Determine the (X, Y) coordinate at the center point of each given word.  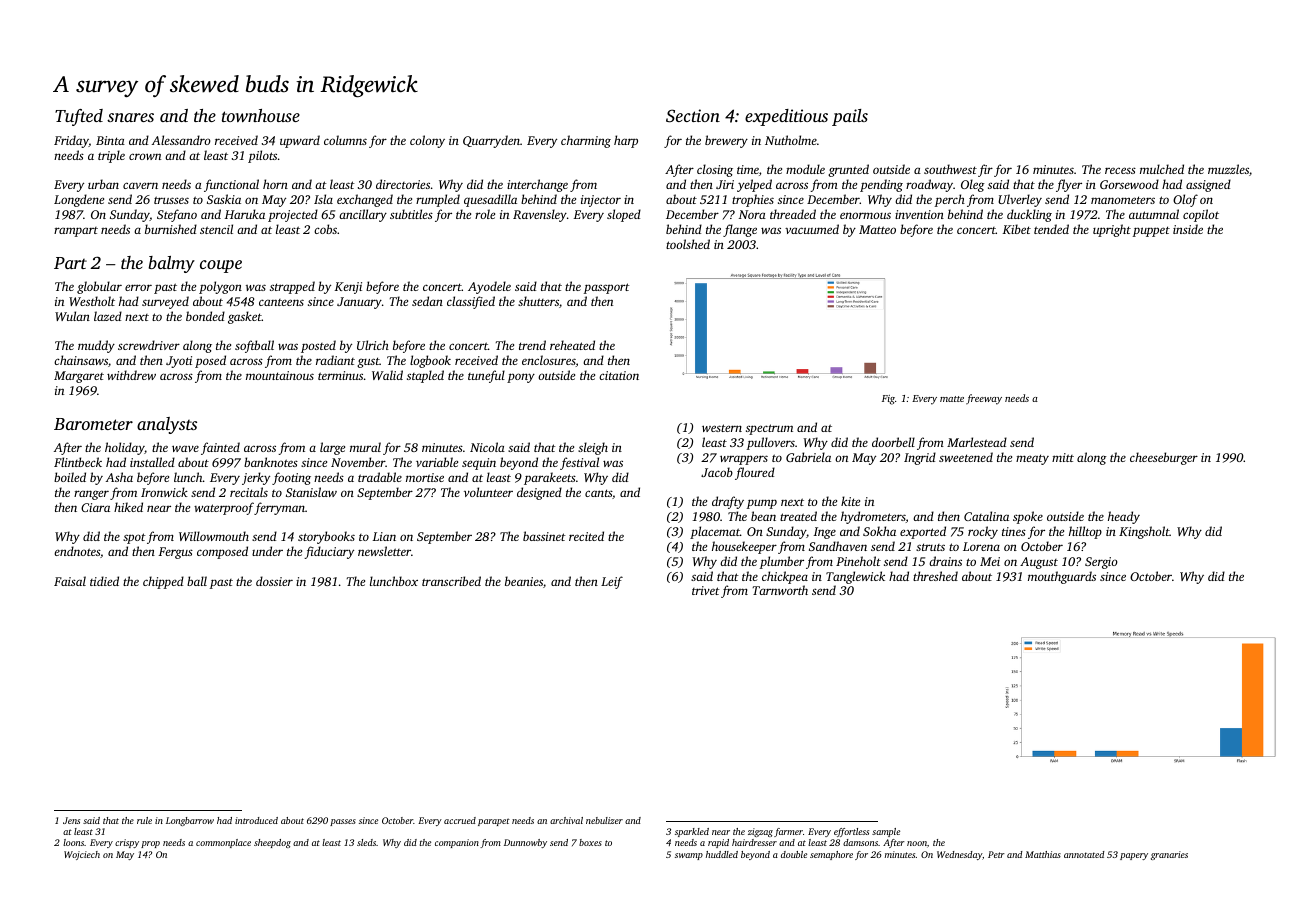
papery (1134, 856)
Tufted (79, 117)
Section (693, 116)
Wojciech (82, 855)
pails (850, 117)
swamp (689, 856)
